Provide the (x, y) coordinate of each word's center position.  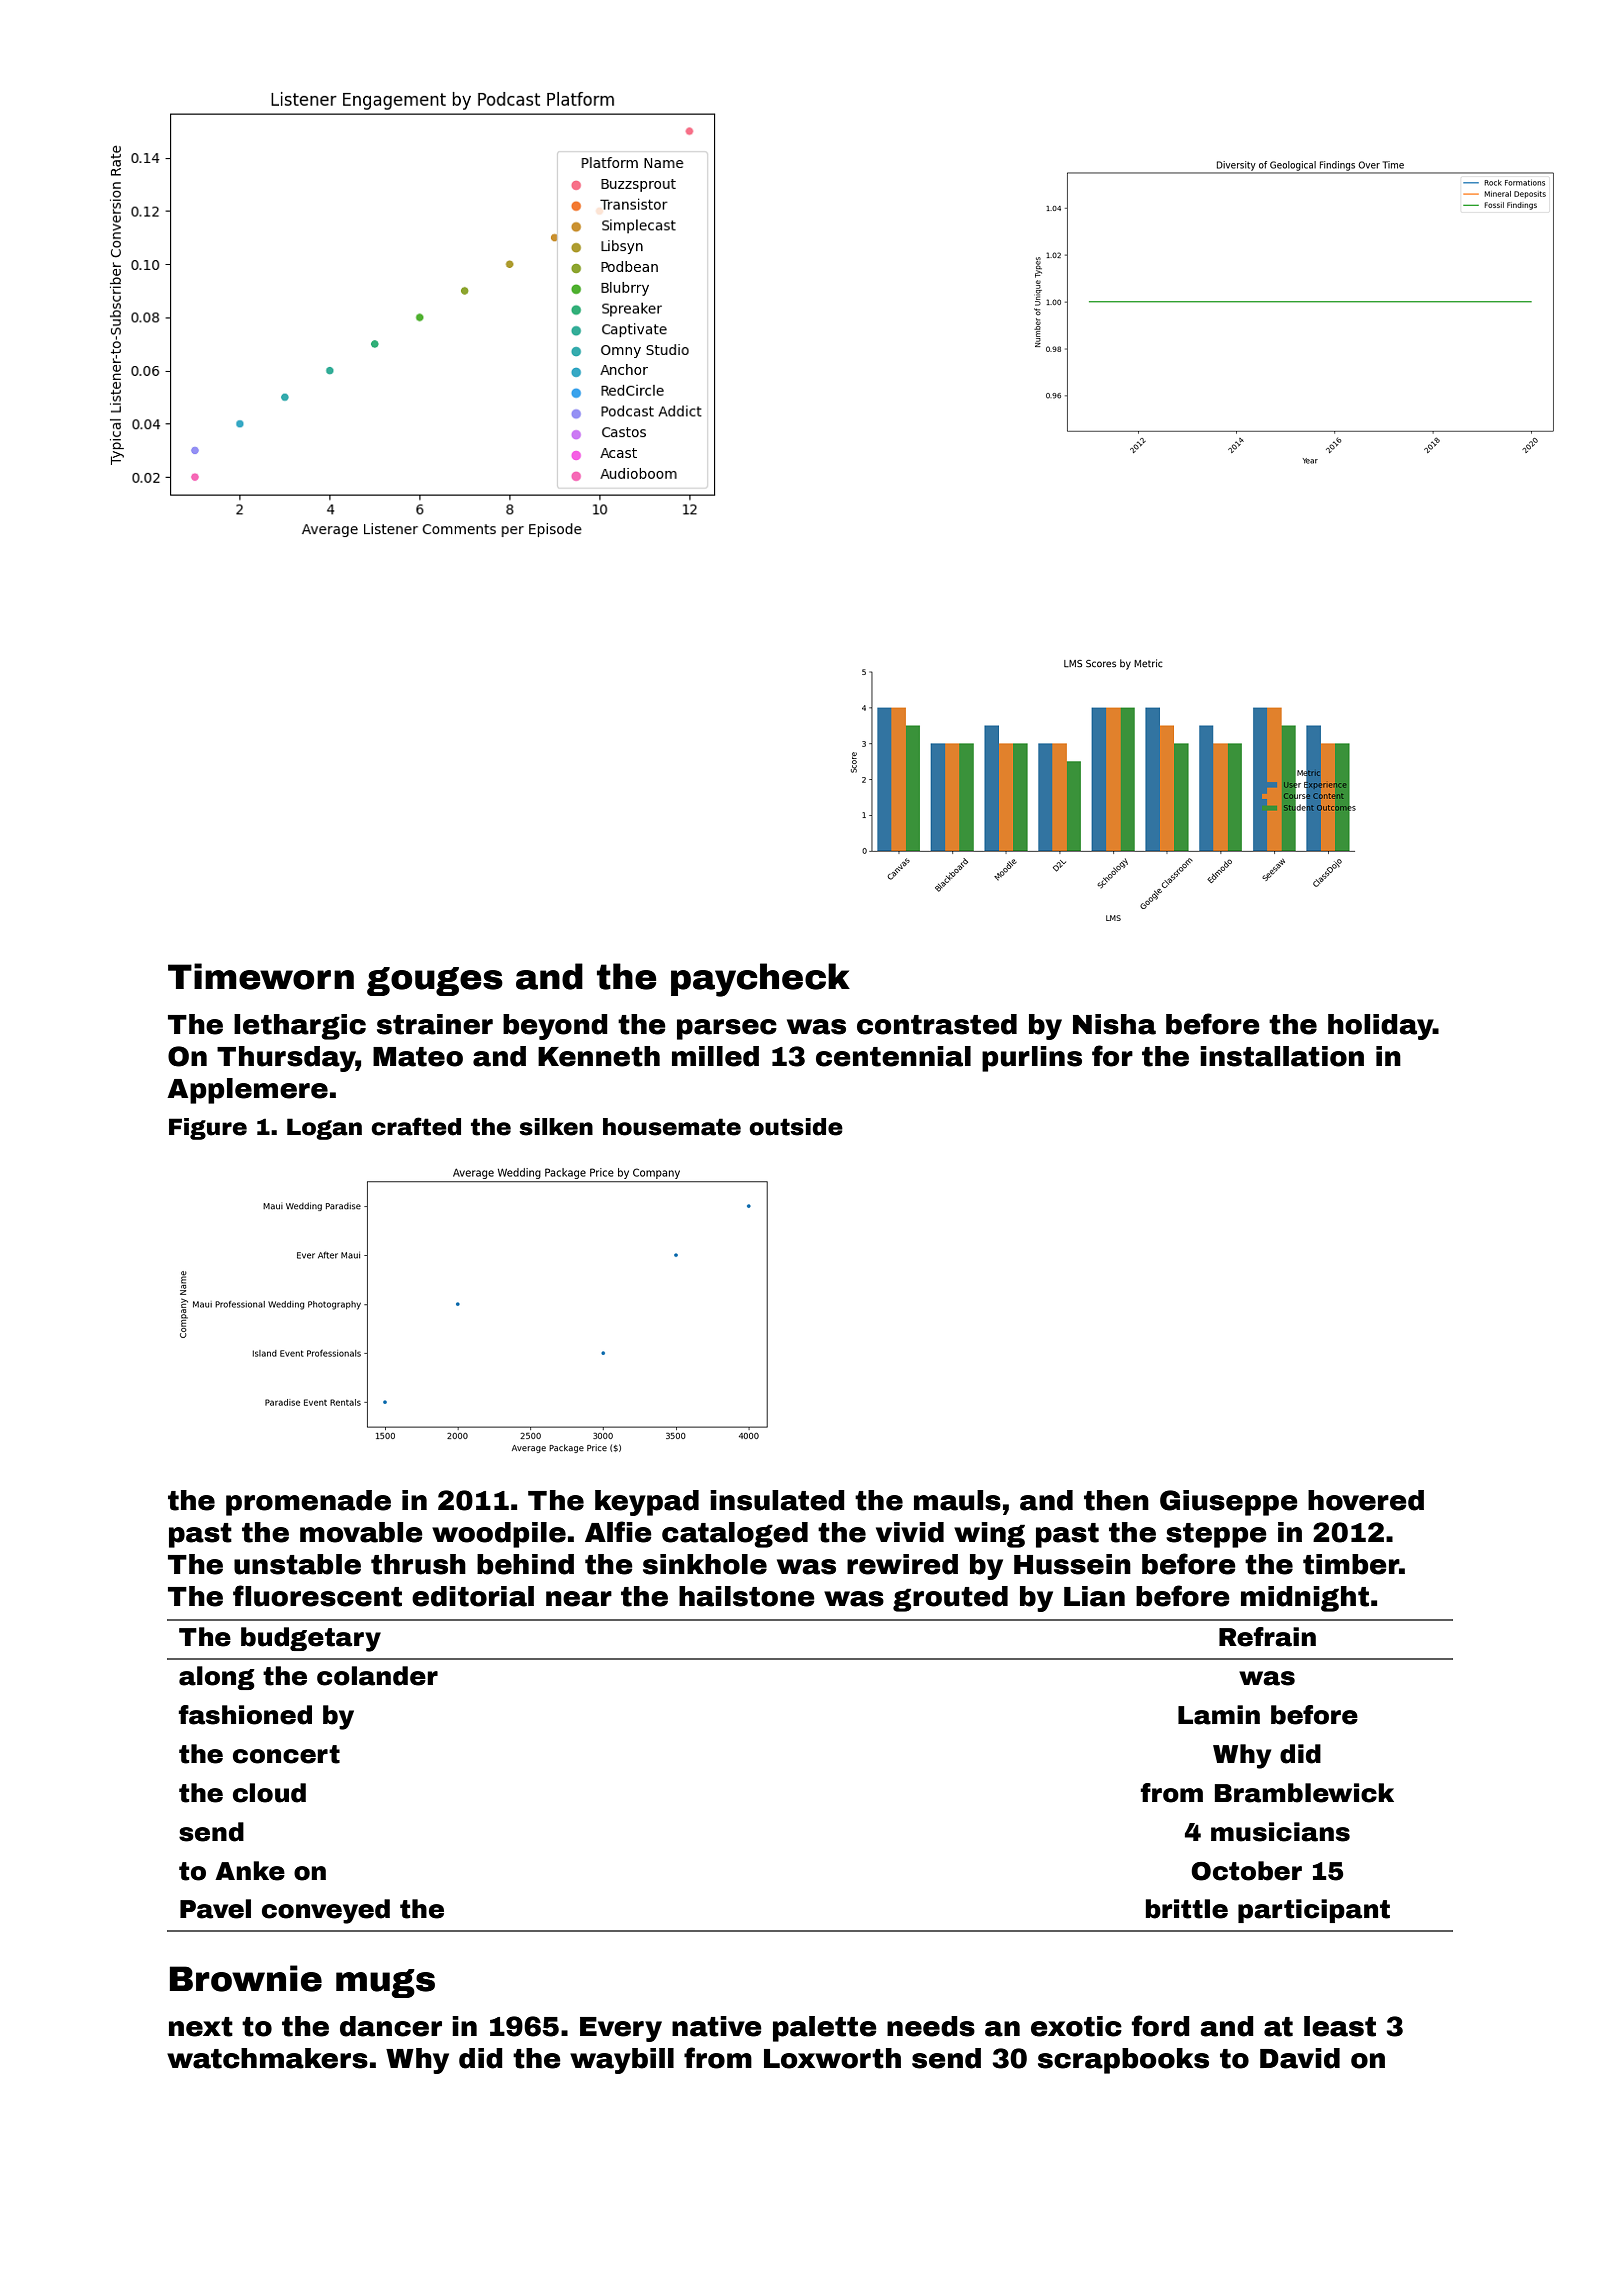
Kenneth (599, 1056)
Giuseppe (1229, 1503)
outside (796, 1127)
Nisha (1114, 1024)
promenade (308, 1503)
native (717, 2026)
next (201, 2027)
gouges (435, 981)
